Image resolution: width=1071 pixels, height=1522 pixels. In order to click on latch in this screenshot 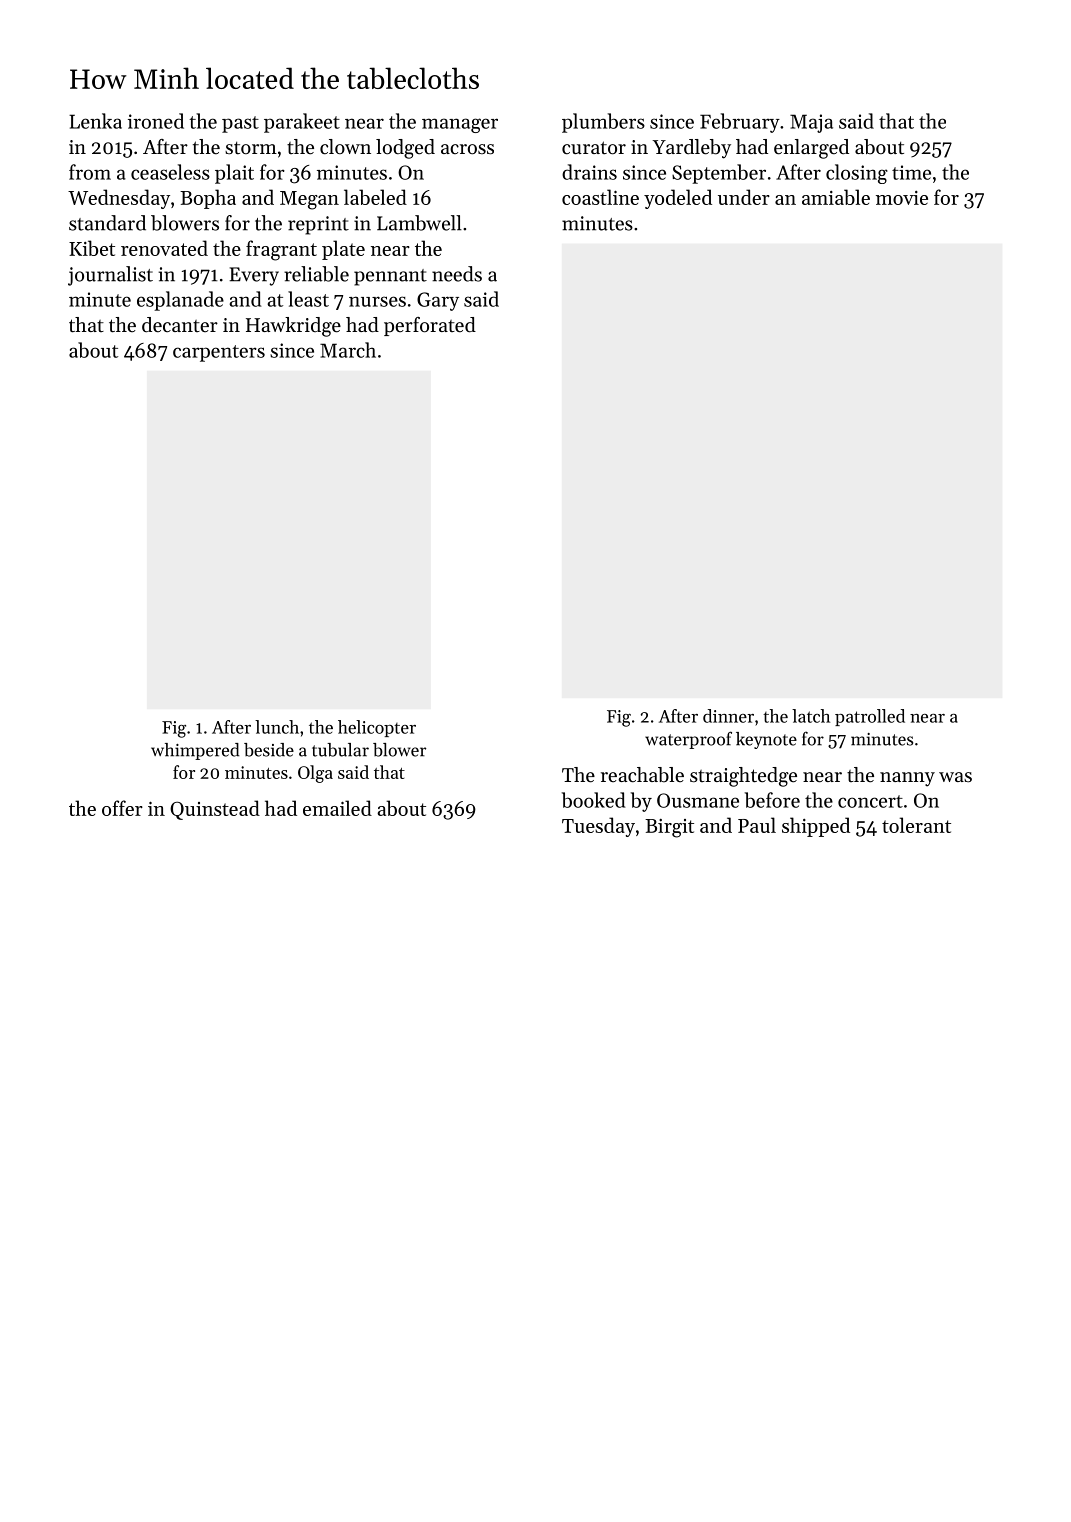, I will do `click(811, 716)`.
